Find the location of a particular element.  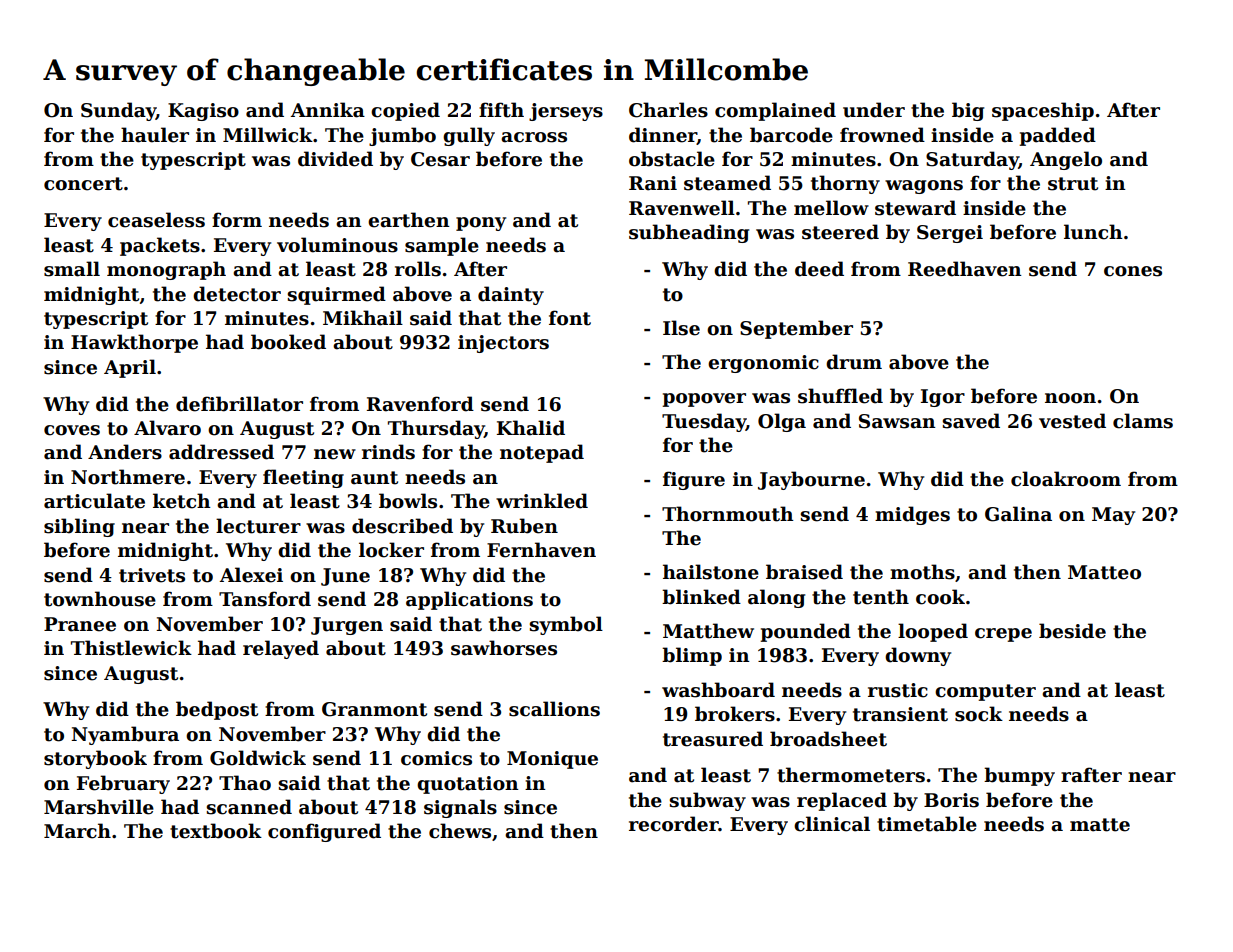

fleeting is located at coordinates (303, 478).
